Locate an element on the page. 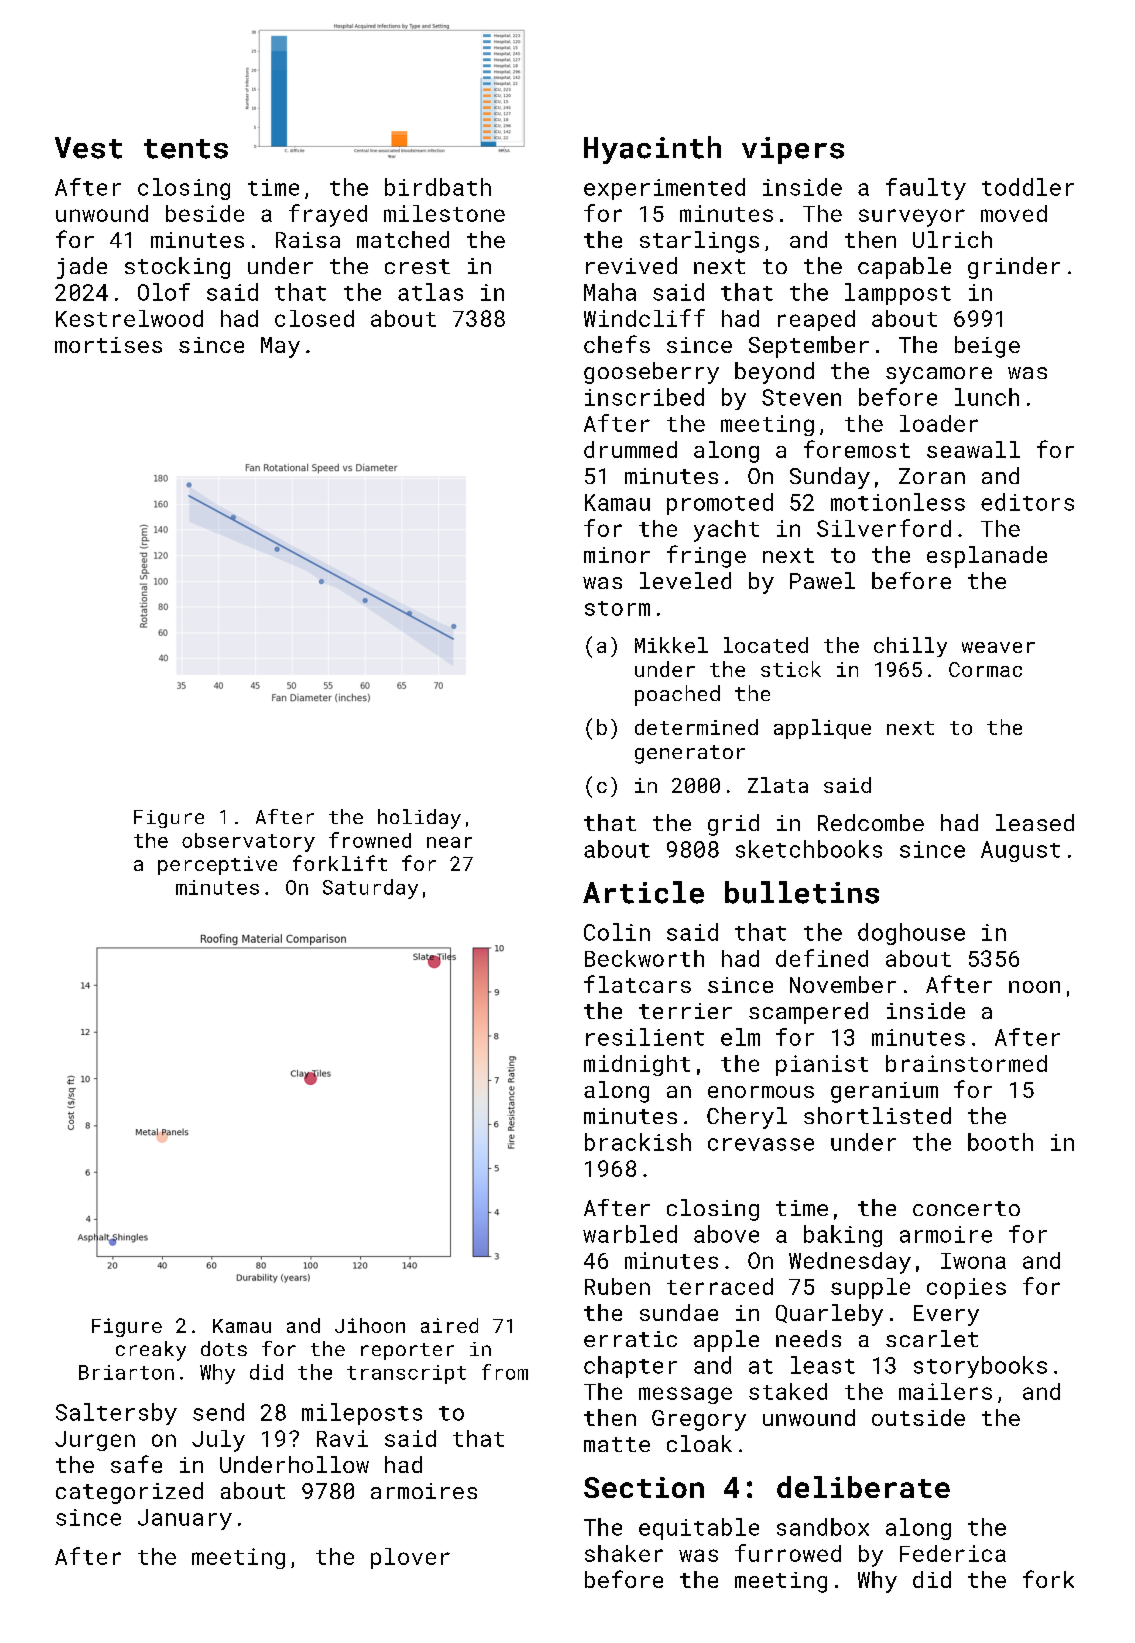 The width and height of the image is (1135, 1643). mortises is located at coordinates (108, 345).
